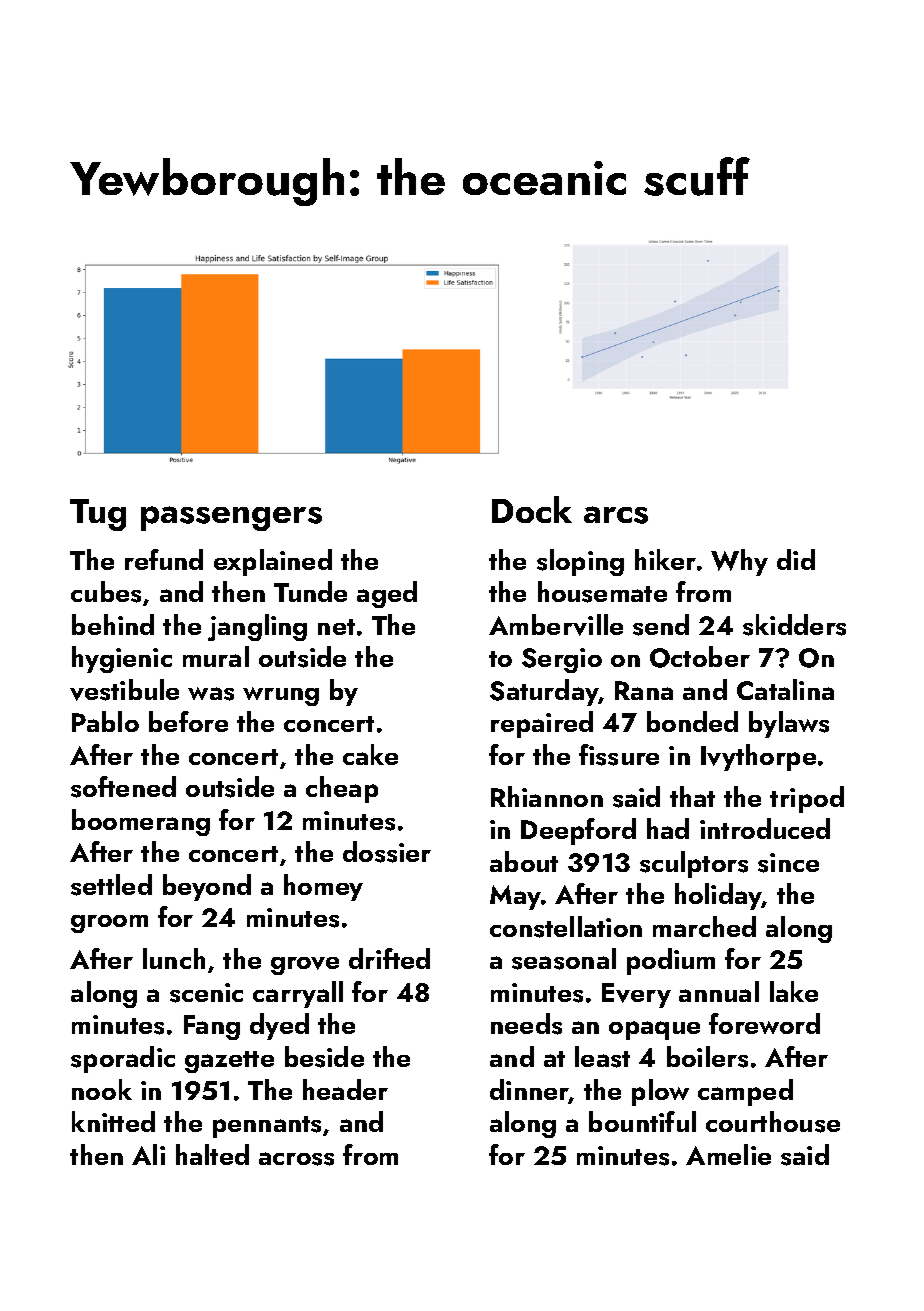 This screenshot has height=1311, width=924. I want to click on halted, so click(212, 1154).
